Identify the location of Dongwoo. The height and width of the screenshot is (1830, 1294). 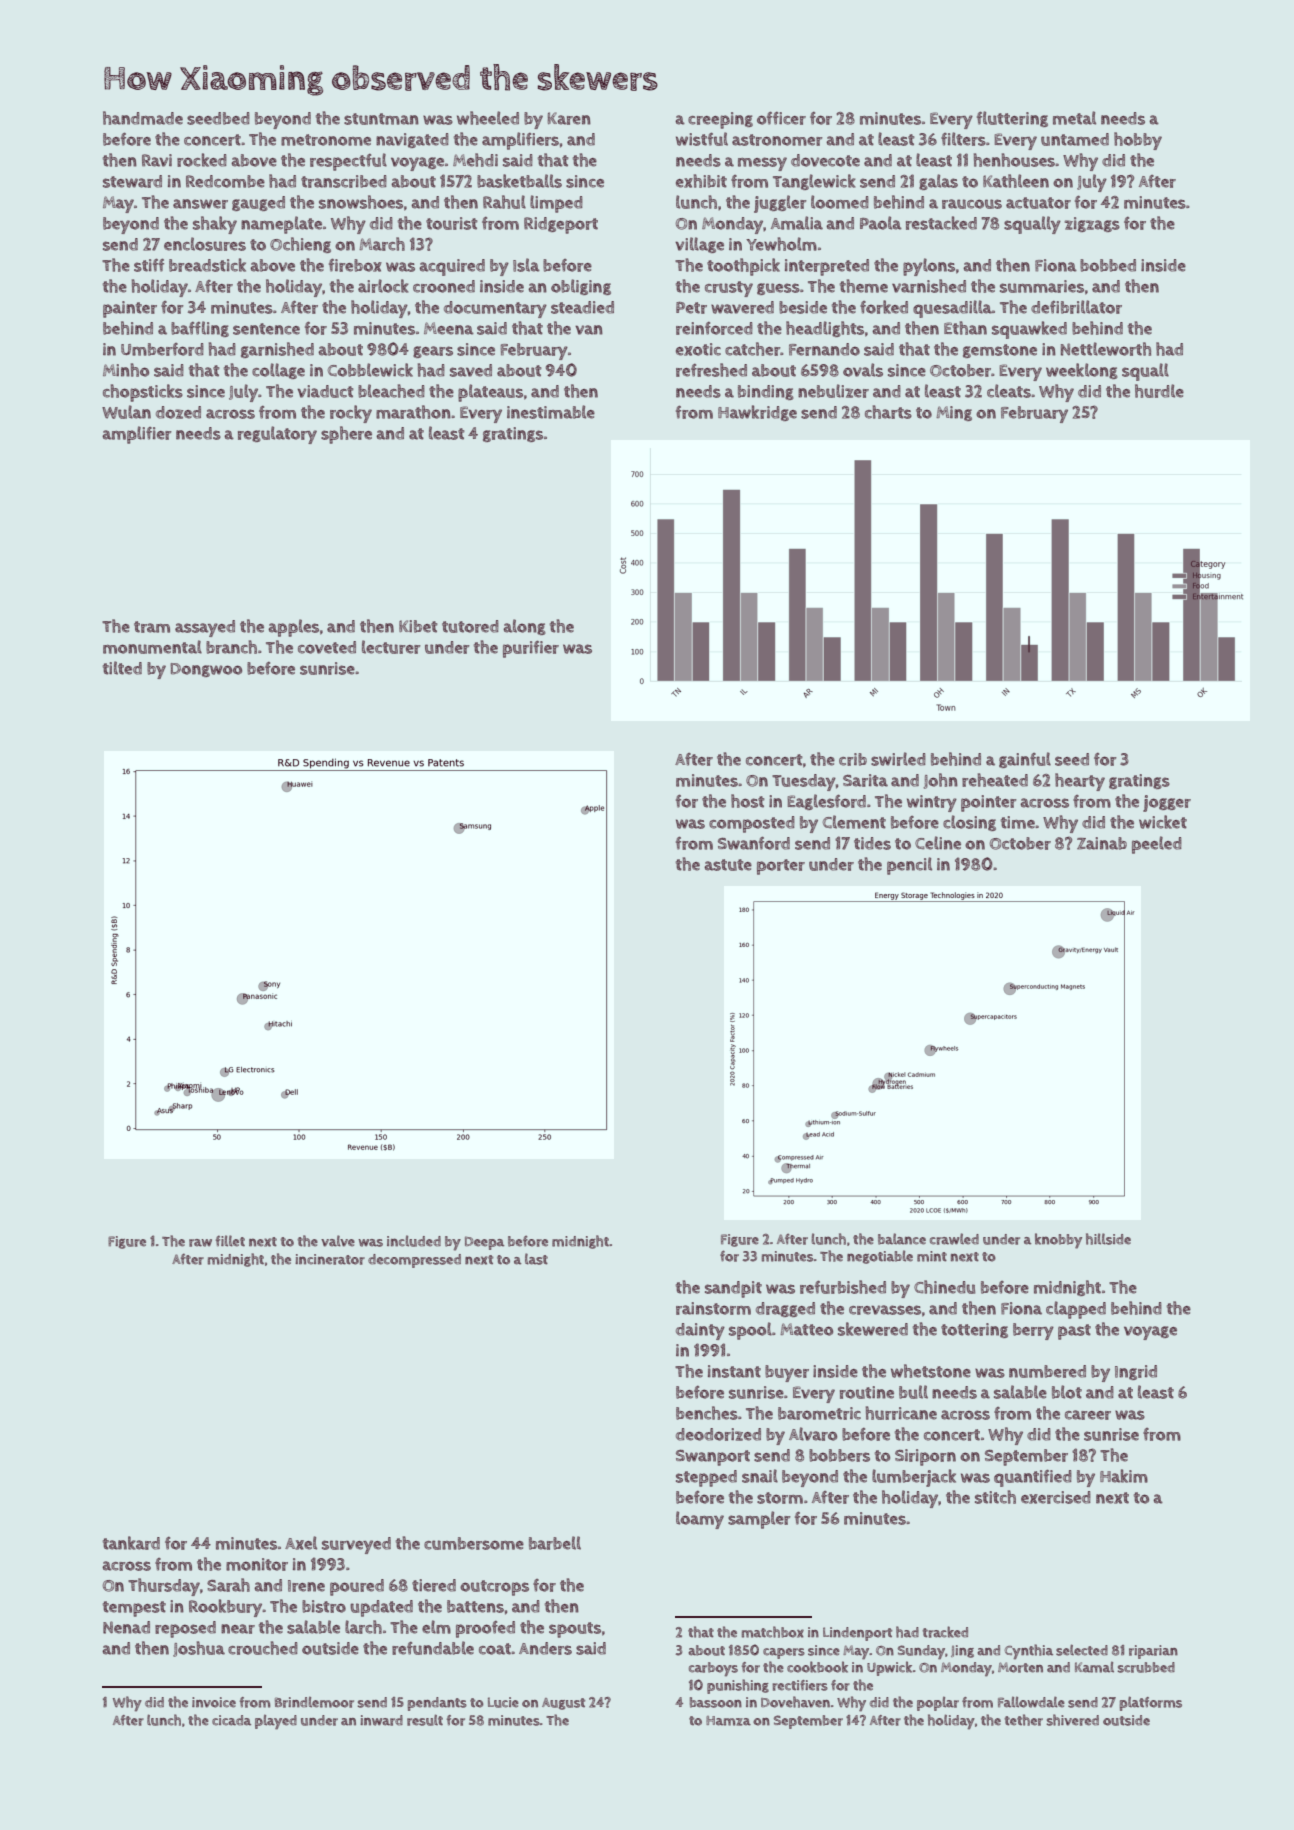
(206, 670).
